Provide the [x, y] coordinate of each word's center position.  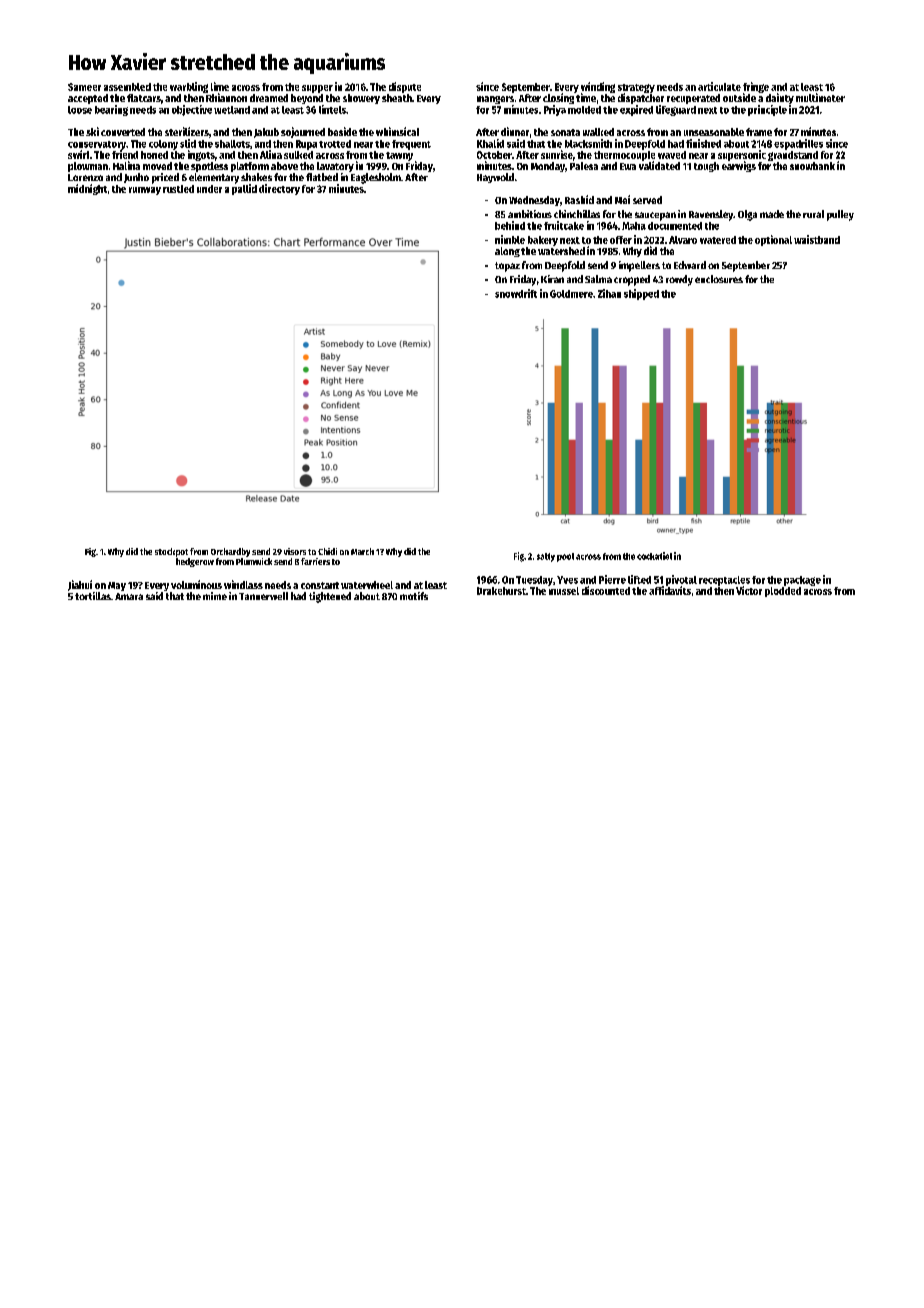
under [209, 189]
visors [295, 551]
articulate [719, 86]
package [802, 581]
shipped [641, 294]
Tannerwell [263, 596]
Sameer [84, 87]
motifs [414, 596]
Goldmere [571, 294]
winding [598, 87]
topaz [507, 267]
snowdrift [516, 293]
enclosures [719, 279]
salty [546, 557]
